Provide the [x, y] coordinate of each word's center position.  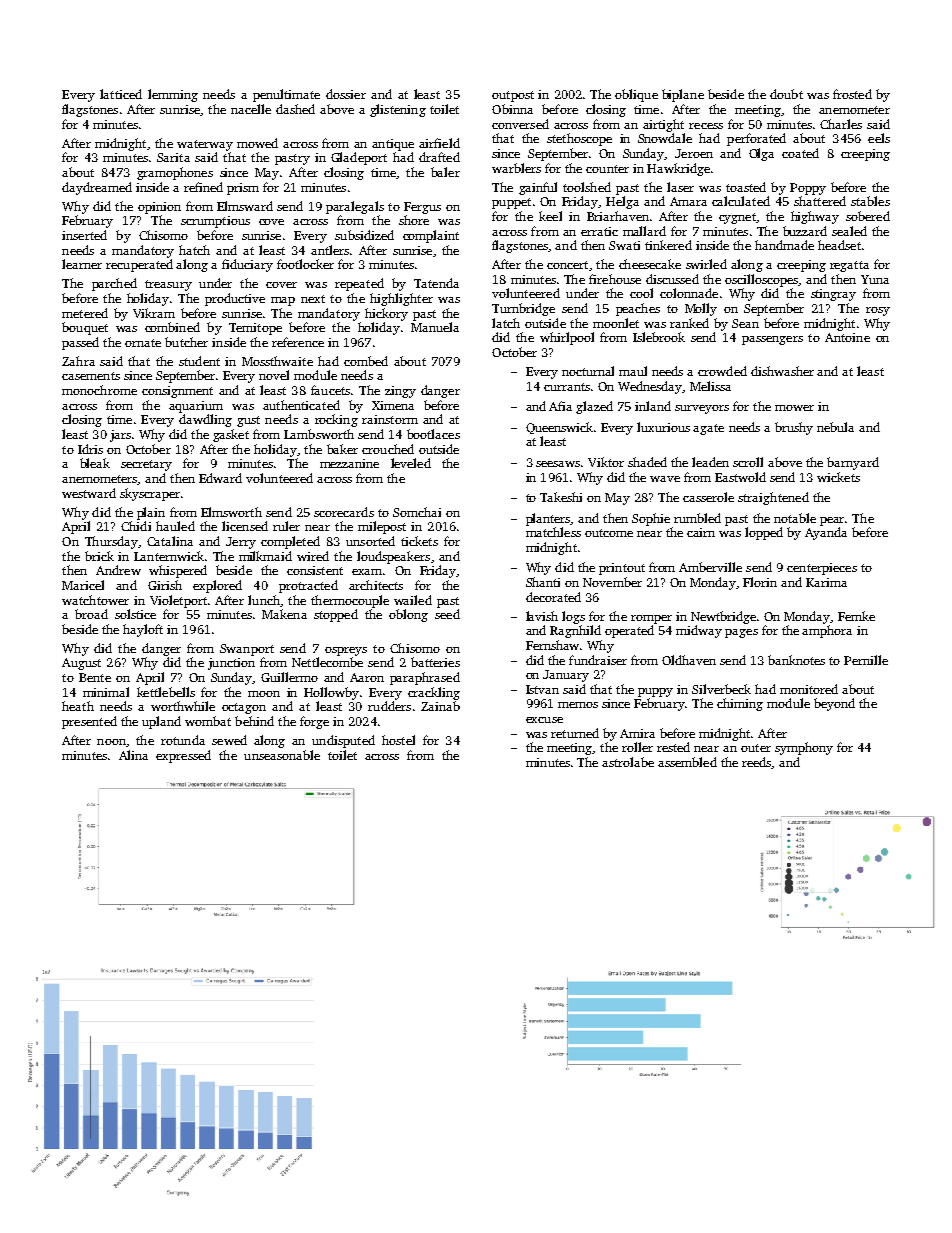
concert [567, 265]
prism [243, 189]
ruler [286, 526]
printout [622, 569]
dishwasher [782, 371]
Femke [856, 616]
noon [111, 742]
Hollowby [331, 693]
